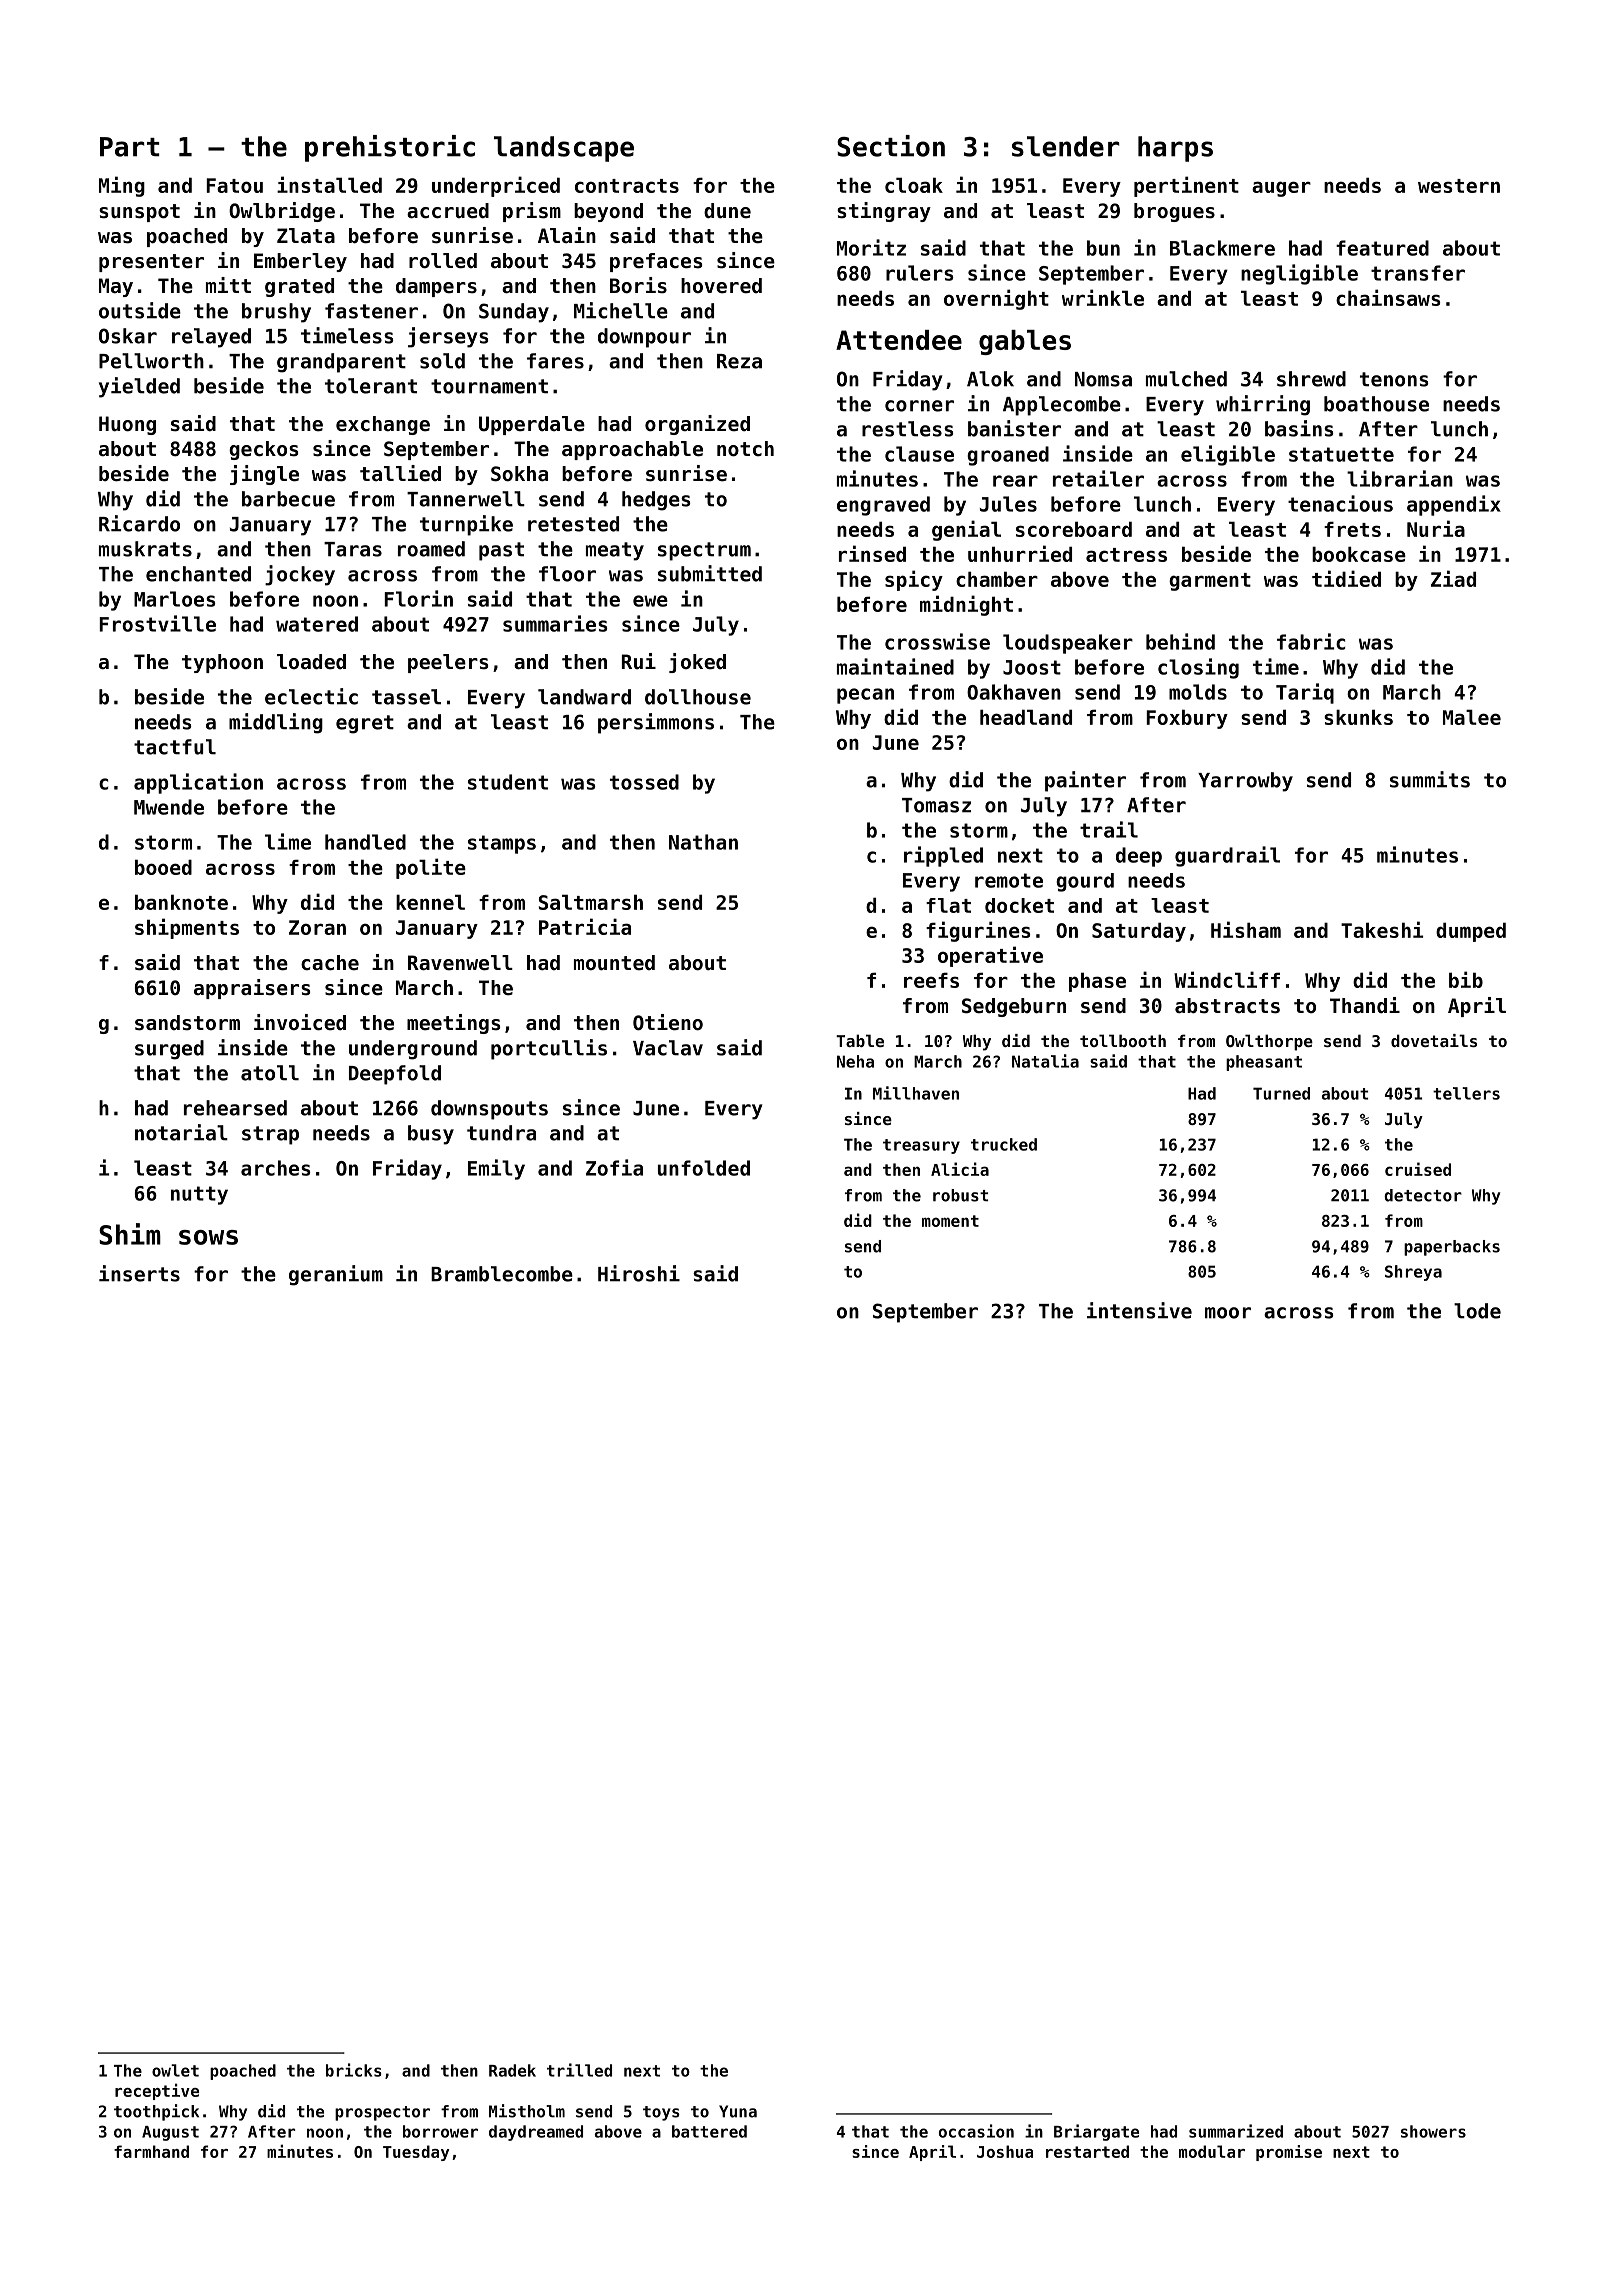 Image resolution: width=1620 pixels, height=2292 pixels. What do you see at coordinates (1005, 2151) in the screenshot?
I see `Joshua` at bounding box center [1005, 2151].
